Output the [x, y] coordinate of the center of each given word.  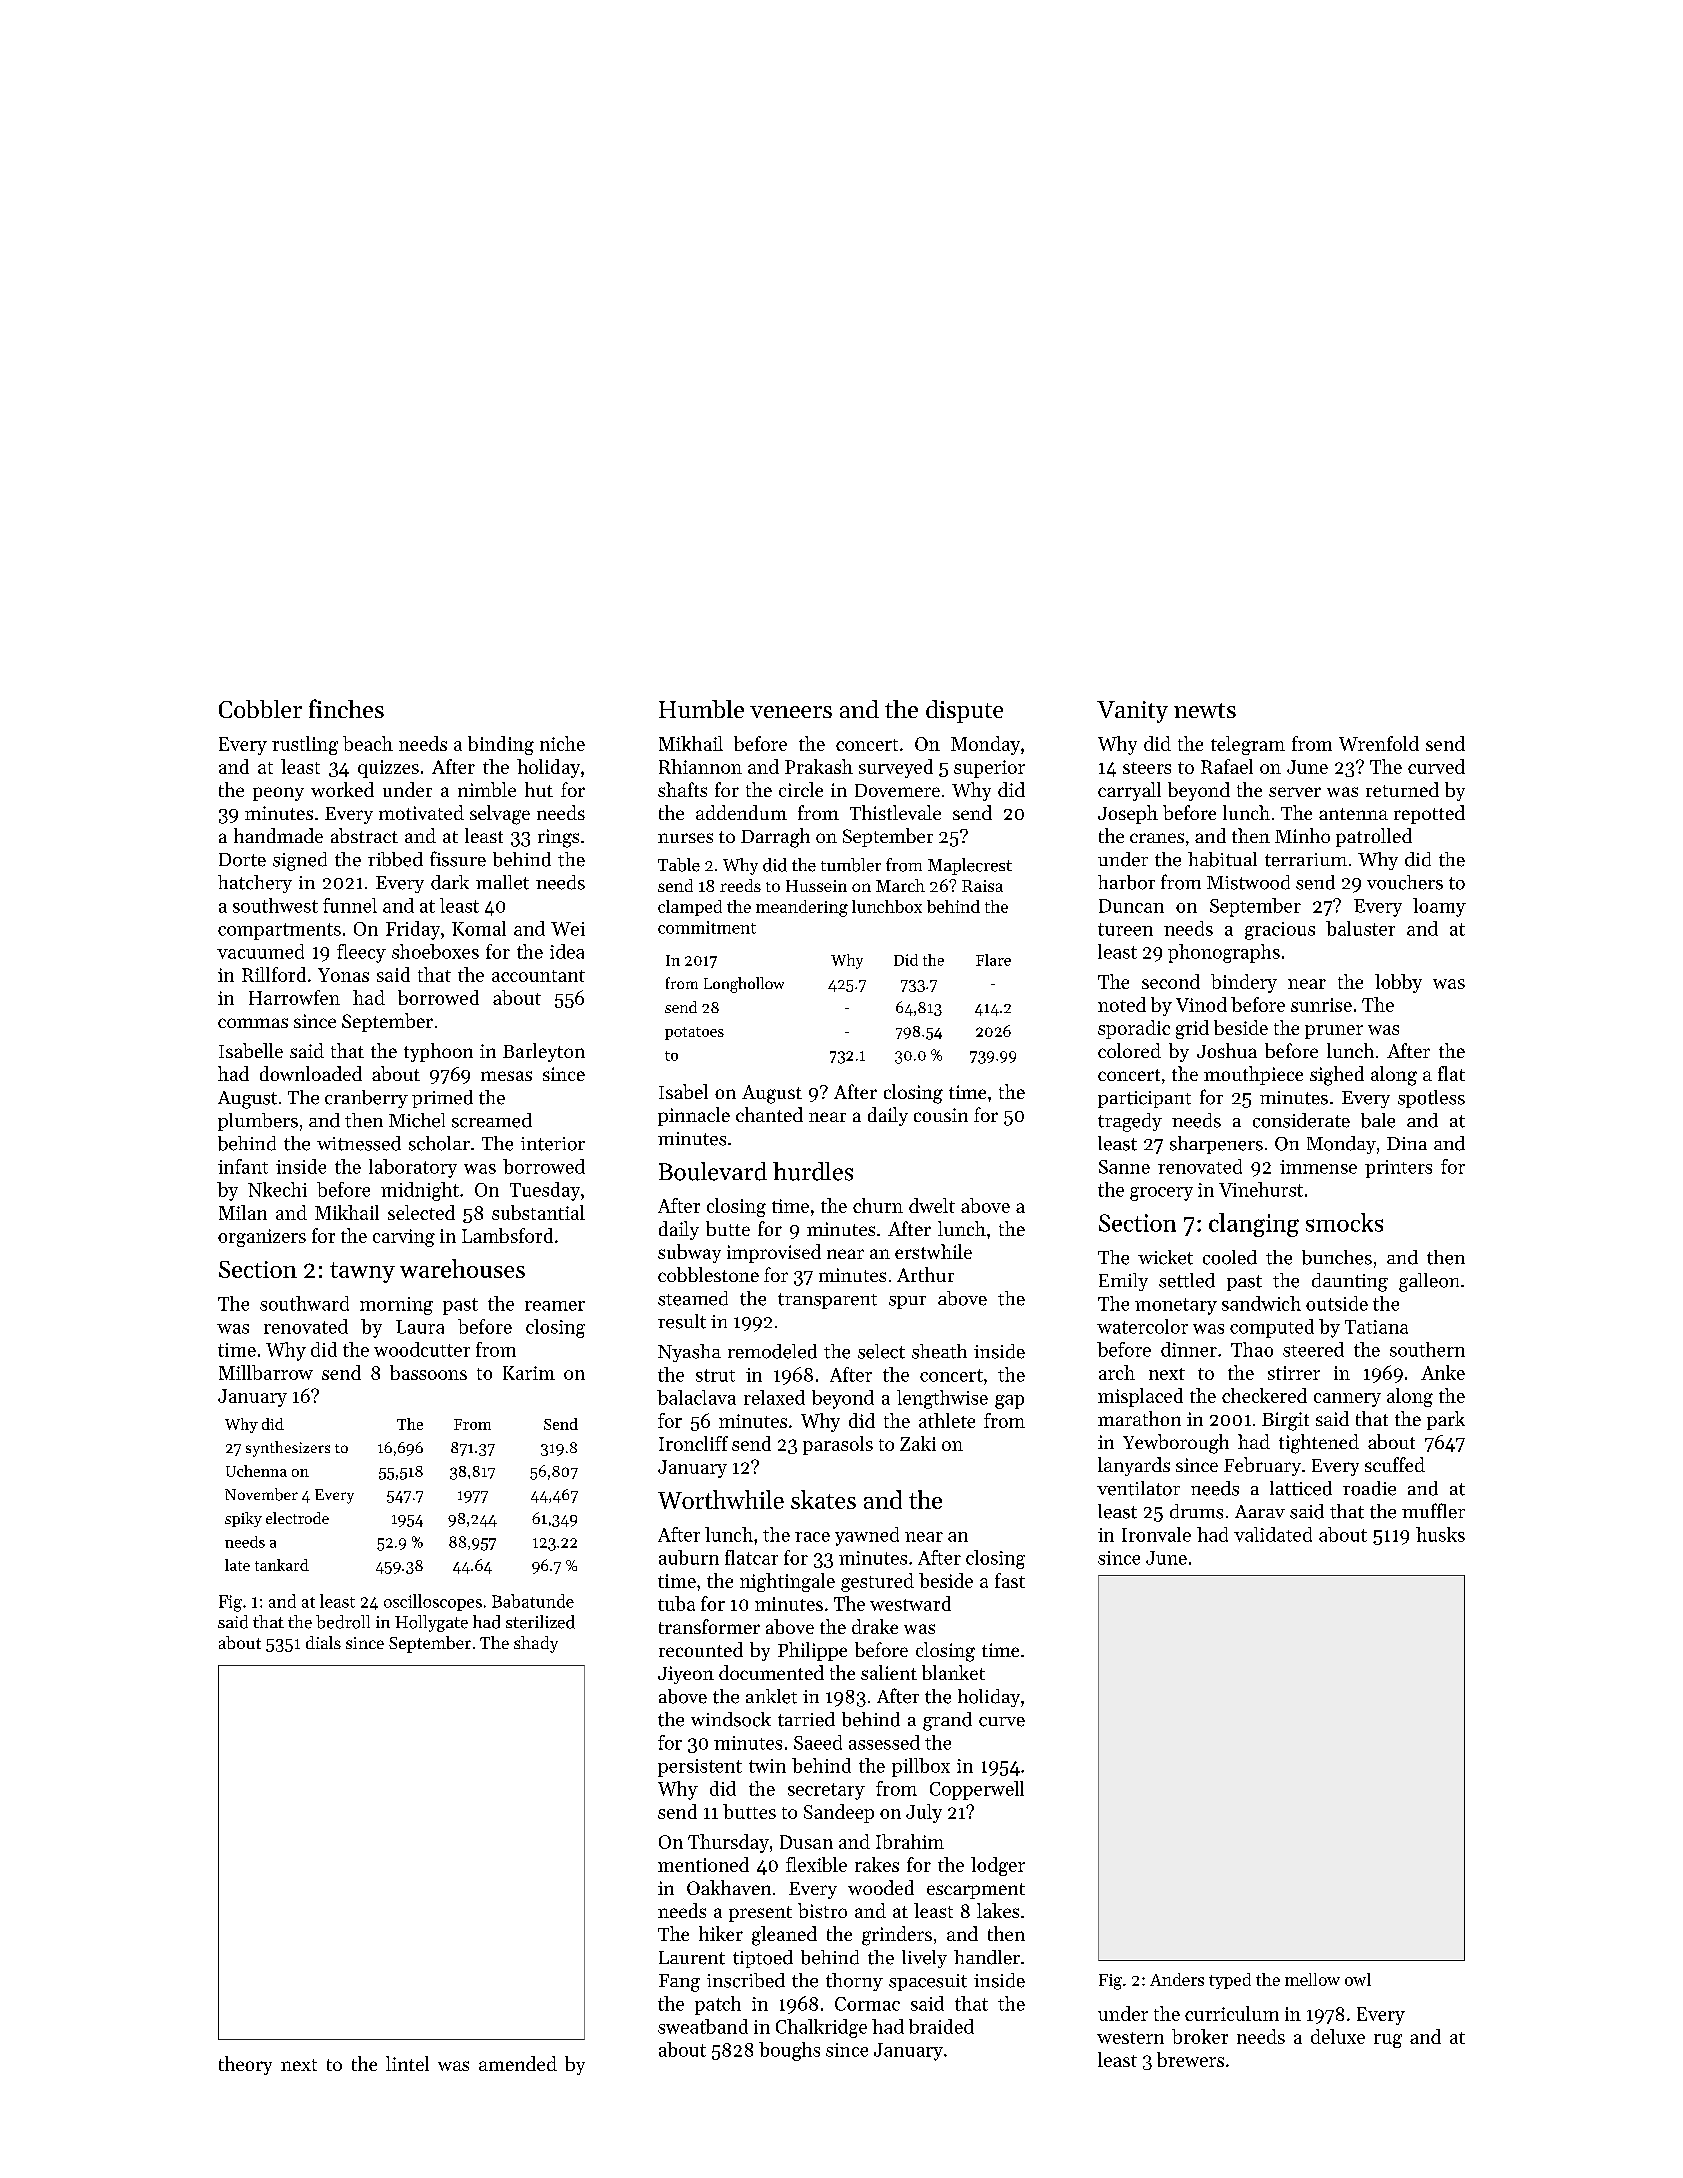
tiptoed [763, 1959]
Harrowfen [294, 997]
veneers [791, 712]
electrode [297, 1518]
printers [1398, 1169]
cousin [941, 1115]
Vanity [1132, 712]
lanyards [1134, 1466]
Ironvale [1156, 1534]
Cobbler [260, 709]
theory [245, 2065]
